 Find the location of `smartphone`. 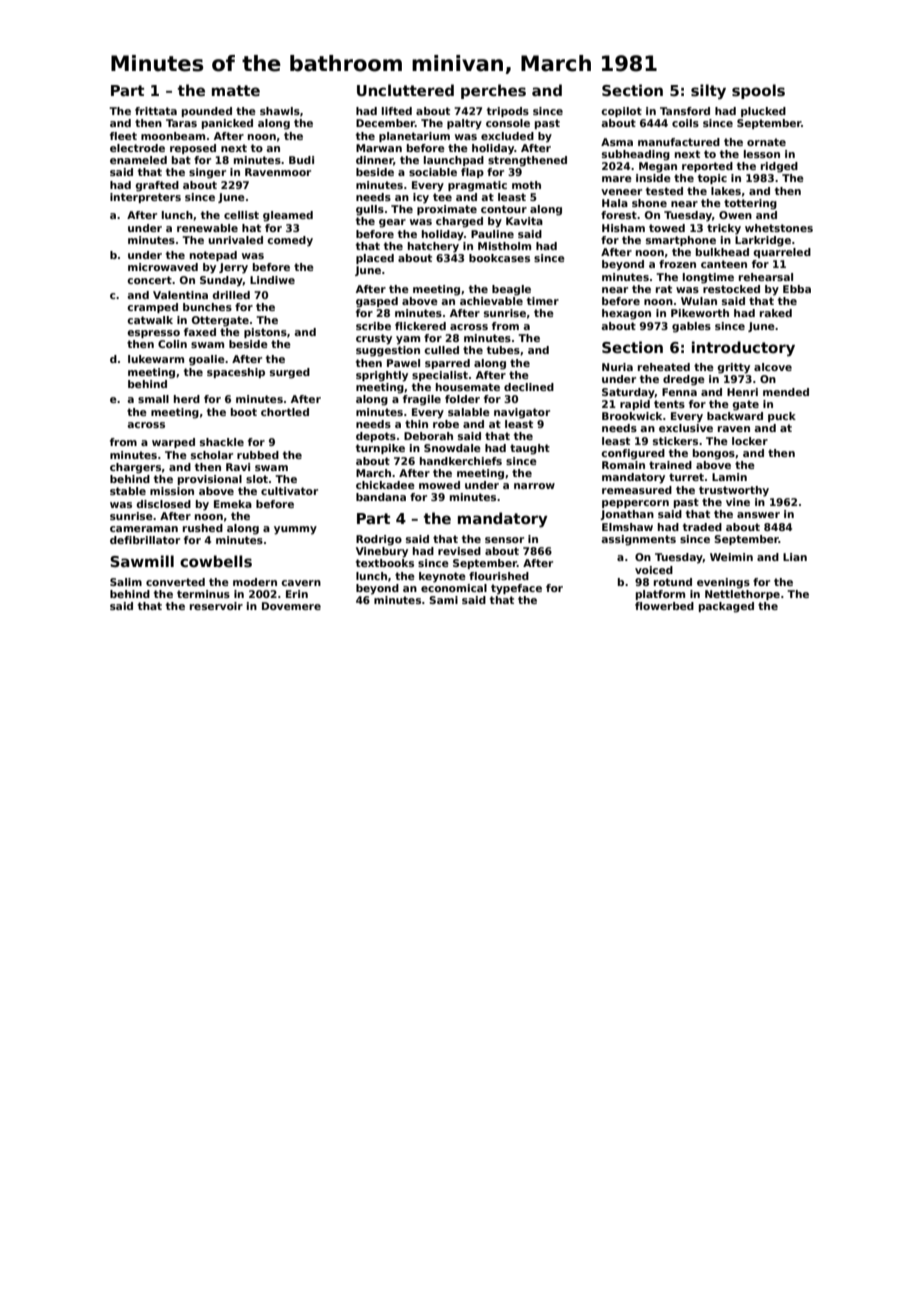

smartphone is located at coordinates (681, 241).
